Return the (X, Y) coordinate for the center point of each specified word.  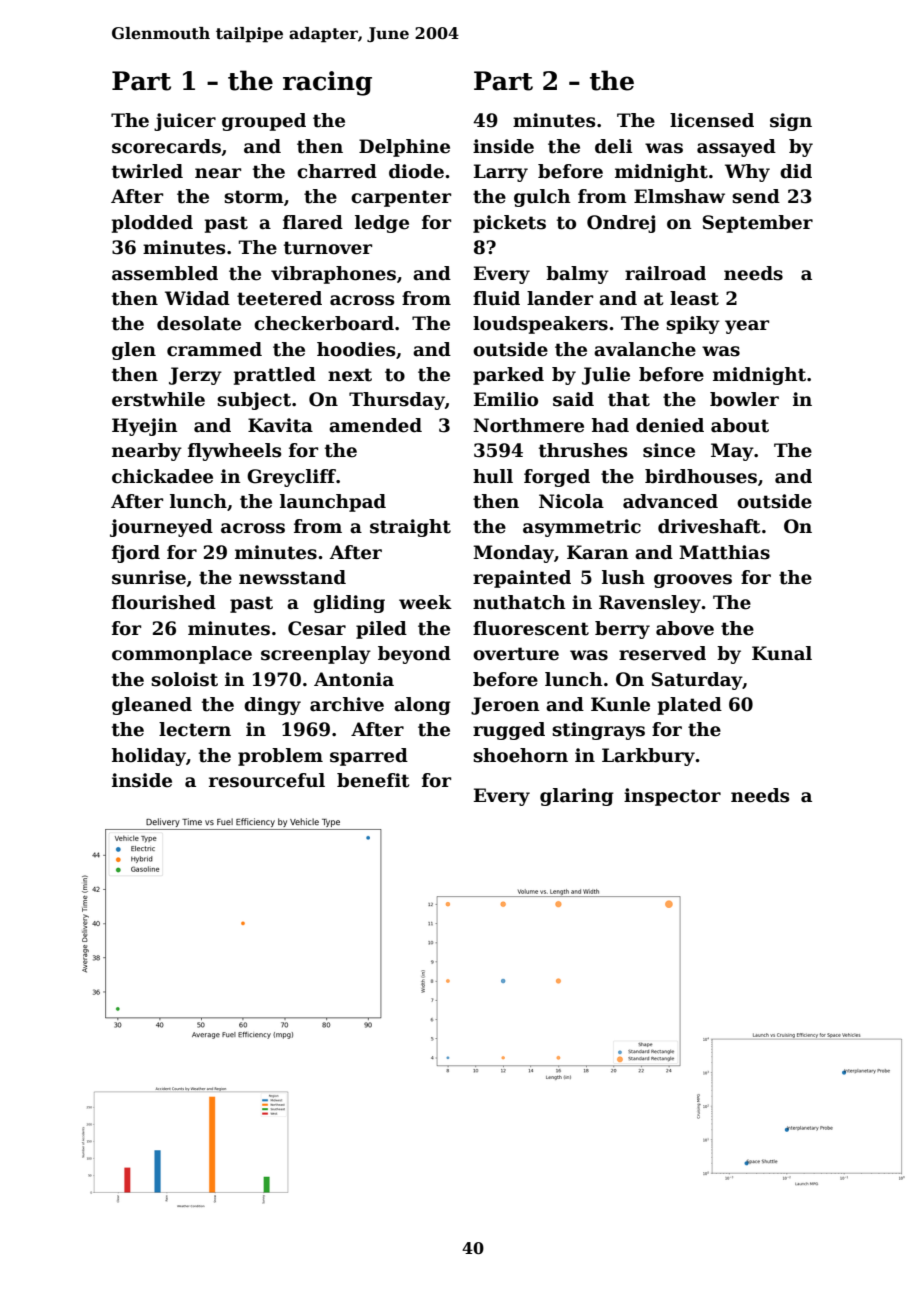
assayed (736, 148)
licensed (712, 120)
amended (375, 425)
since (669, 450)
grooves (693, 581)
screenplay (316, 655)
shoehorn (520, 755)
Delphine (404, 148)
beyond (414, 655)
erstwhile (158, 399)
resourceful (267, 780)
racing (327, 83)
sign (791, 122)
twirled (147, 171)
